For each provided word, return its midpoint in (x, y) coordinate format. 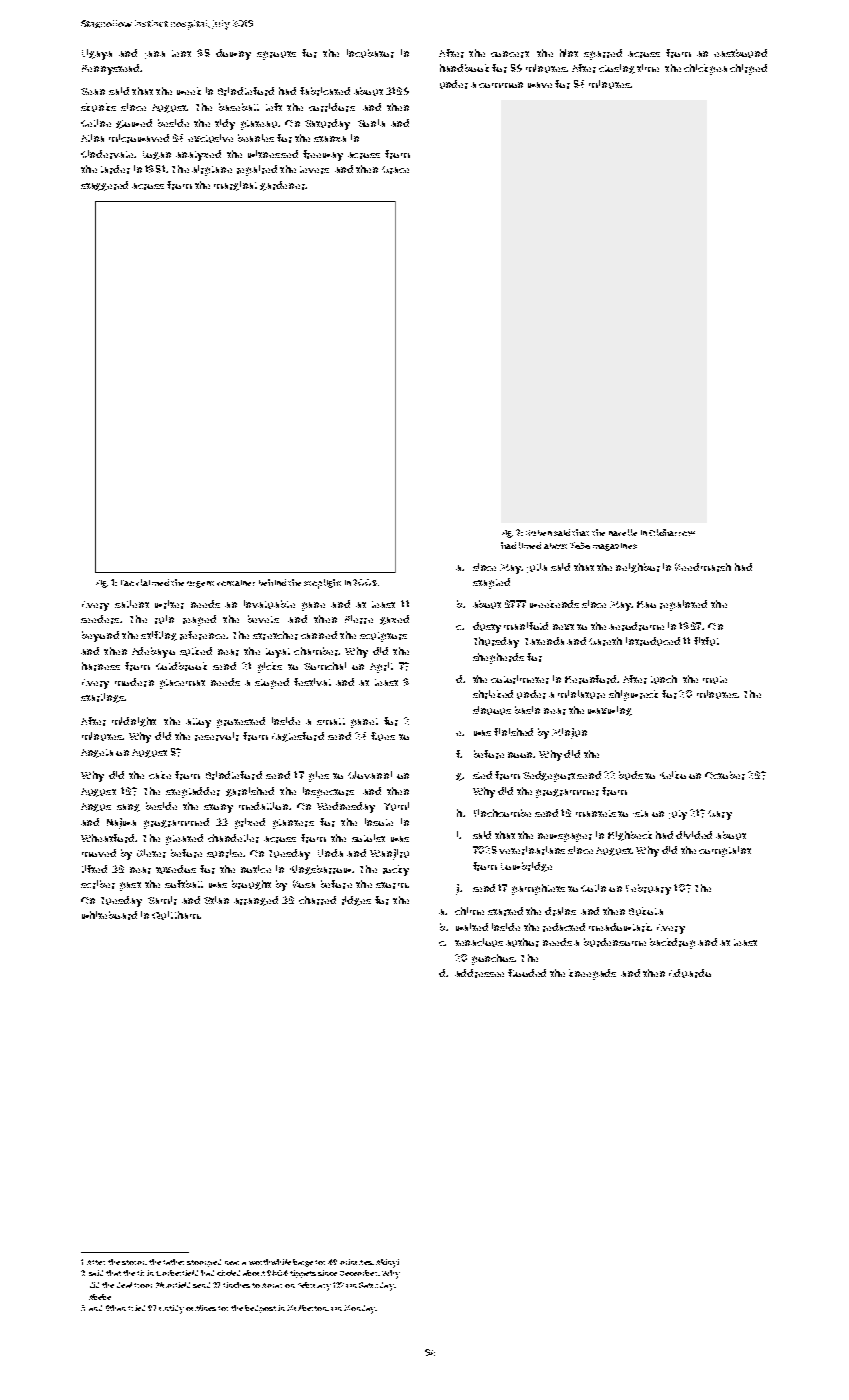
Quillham (175, 915)
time (648, 68)
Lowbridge (526, 867)
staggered (104, 186)
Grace (395, 170)
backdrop (672, 943)
